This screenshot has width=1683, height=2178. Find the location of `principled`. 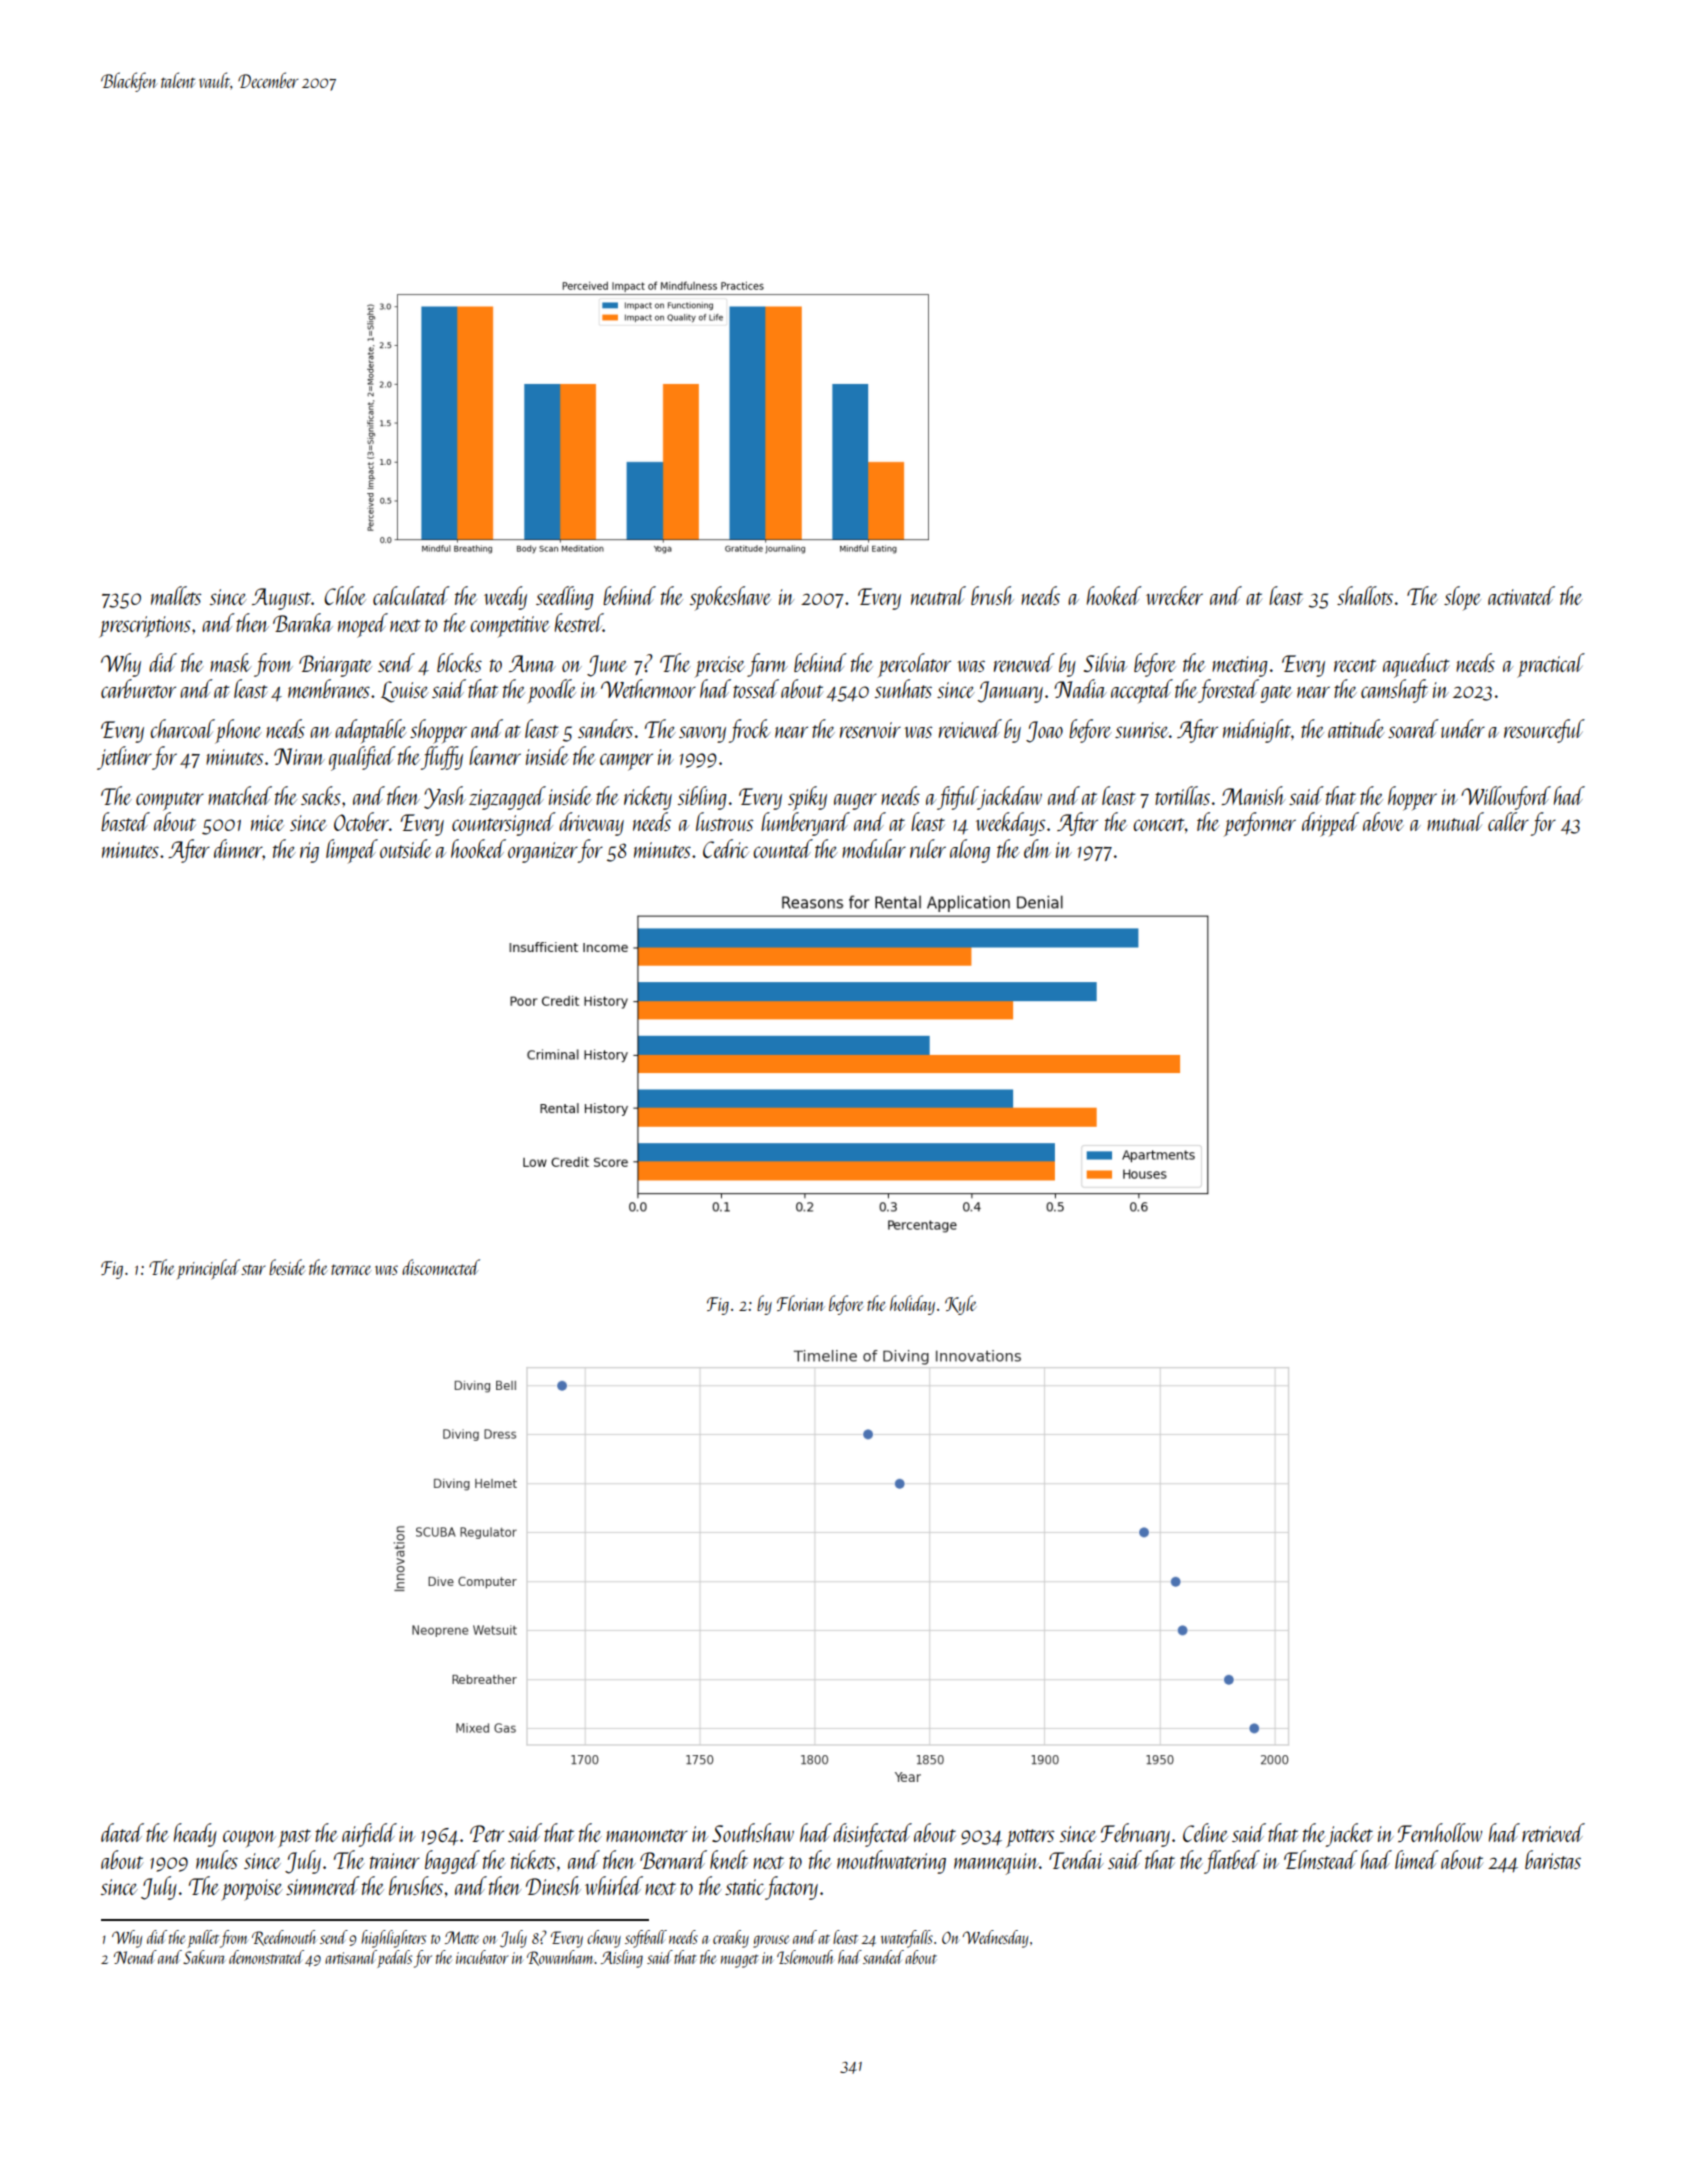

principled is located at coordinates (208, 1269).
